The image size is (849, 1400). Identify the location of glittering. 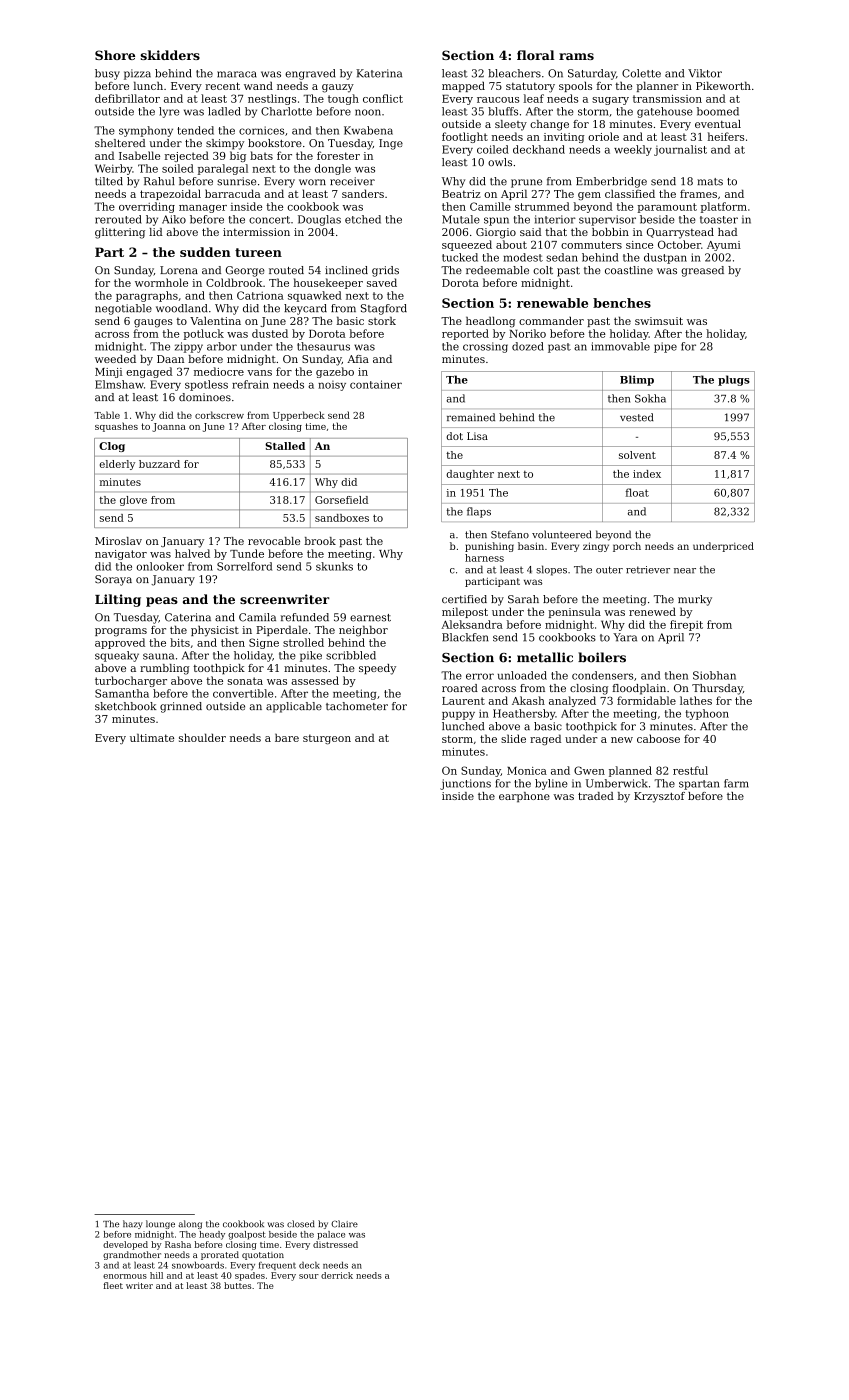
(120, 233).
